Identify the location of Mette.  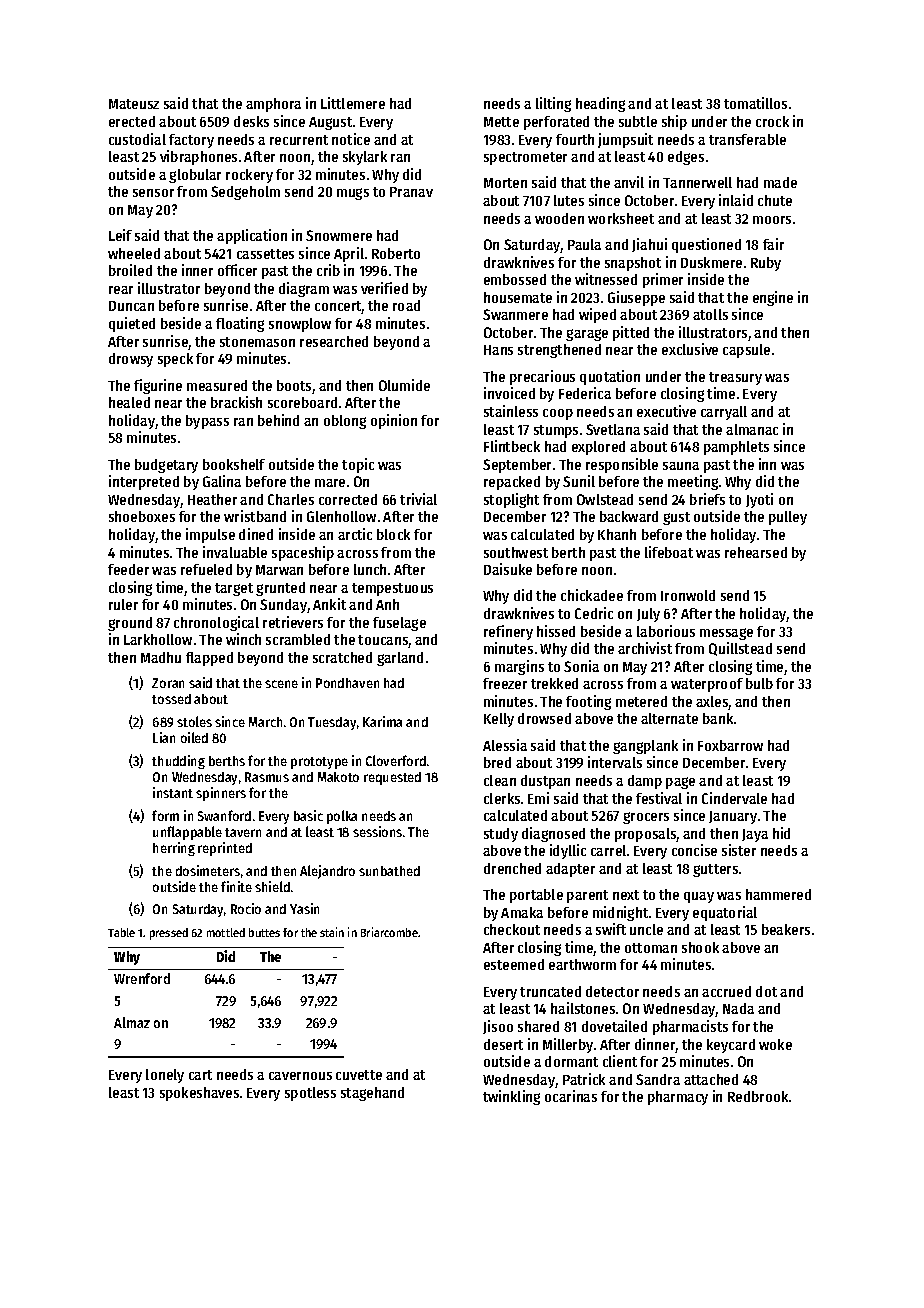
(501, 122).
